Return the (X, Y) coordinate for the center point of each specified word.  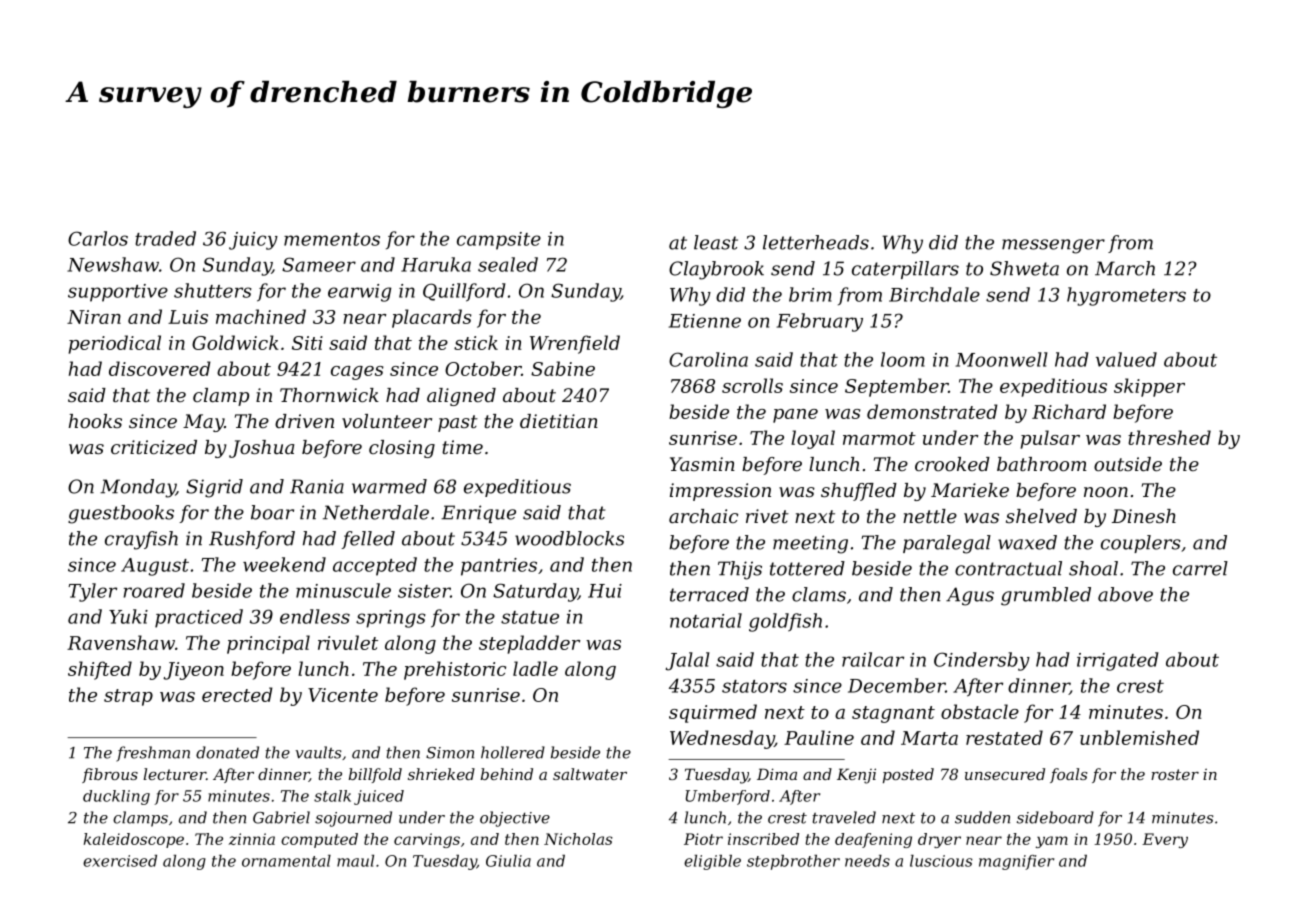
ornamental (286, 861)
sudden (982, 817)
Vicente (343, 695)
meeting (810, 544)
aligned (461, 397)
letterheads (816, 242)
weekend (284, 564)
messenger (1053, 246)
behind (507, 774)
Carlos (98, 238)
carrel (1200, 568)
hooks (95, 421)
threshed (1169, 437)
